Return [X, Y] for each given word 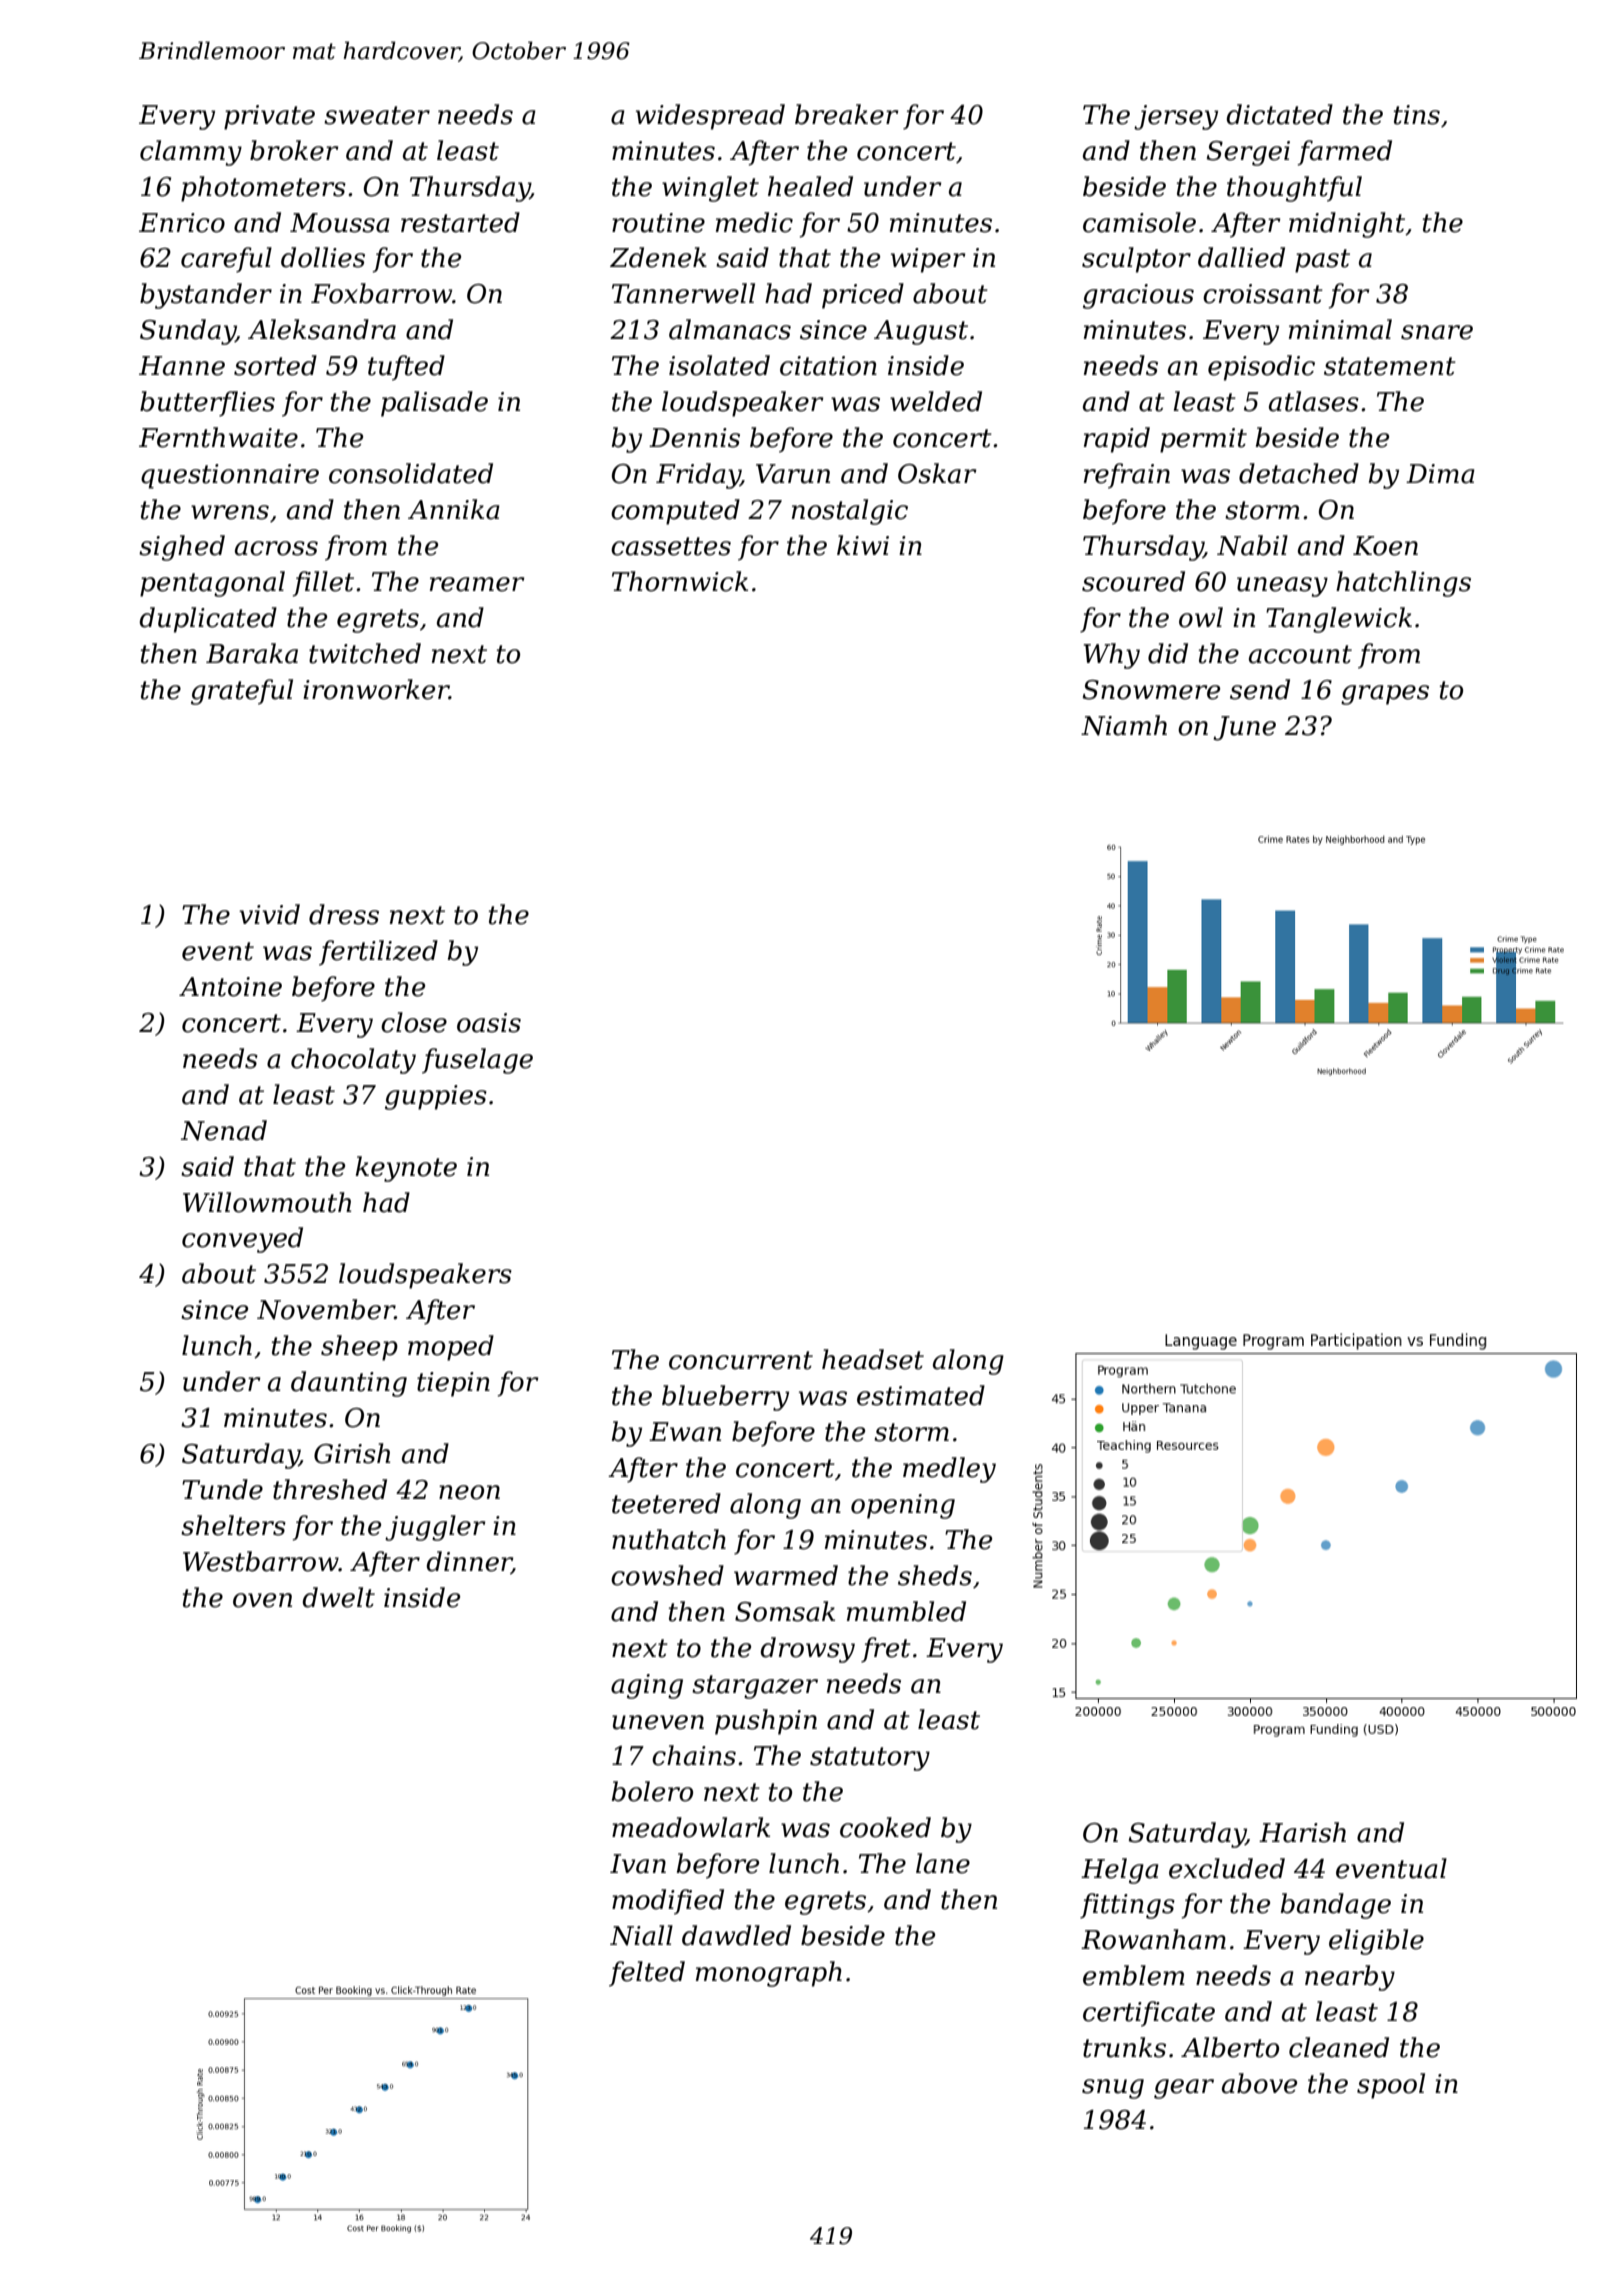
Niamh [1124, 725]
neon [469, 1492]
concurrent [741, 1360]
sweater [377, 115]
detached [1299, 473]
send [1260, 689]
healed [810, 186]
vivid [269, 914]
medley [949, 1470]
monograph [769, 1974]
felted [647, 1974]
